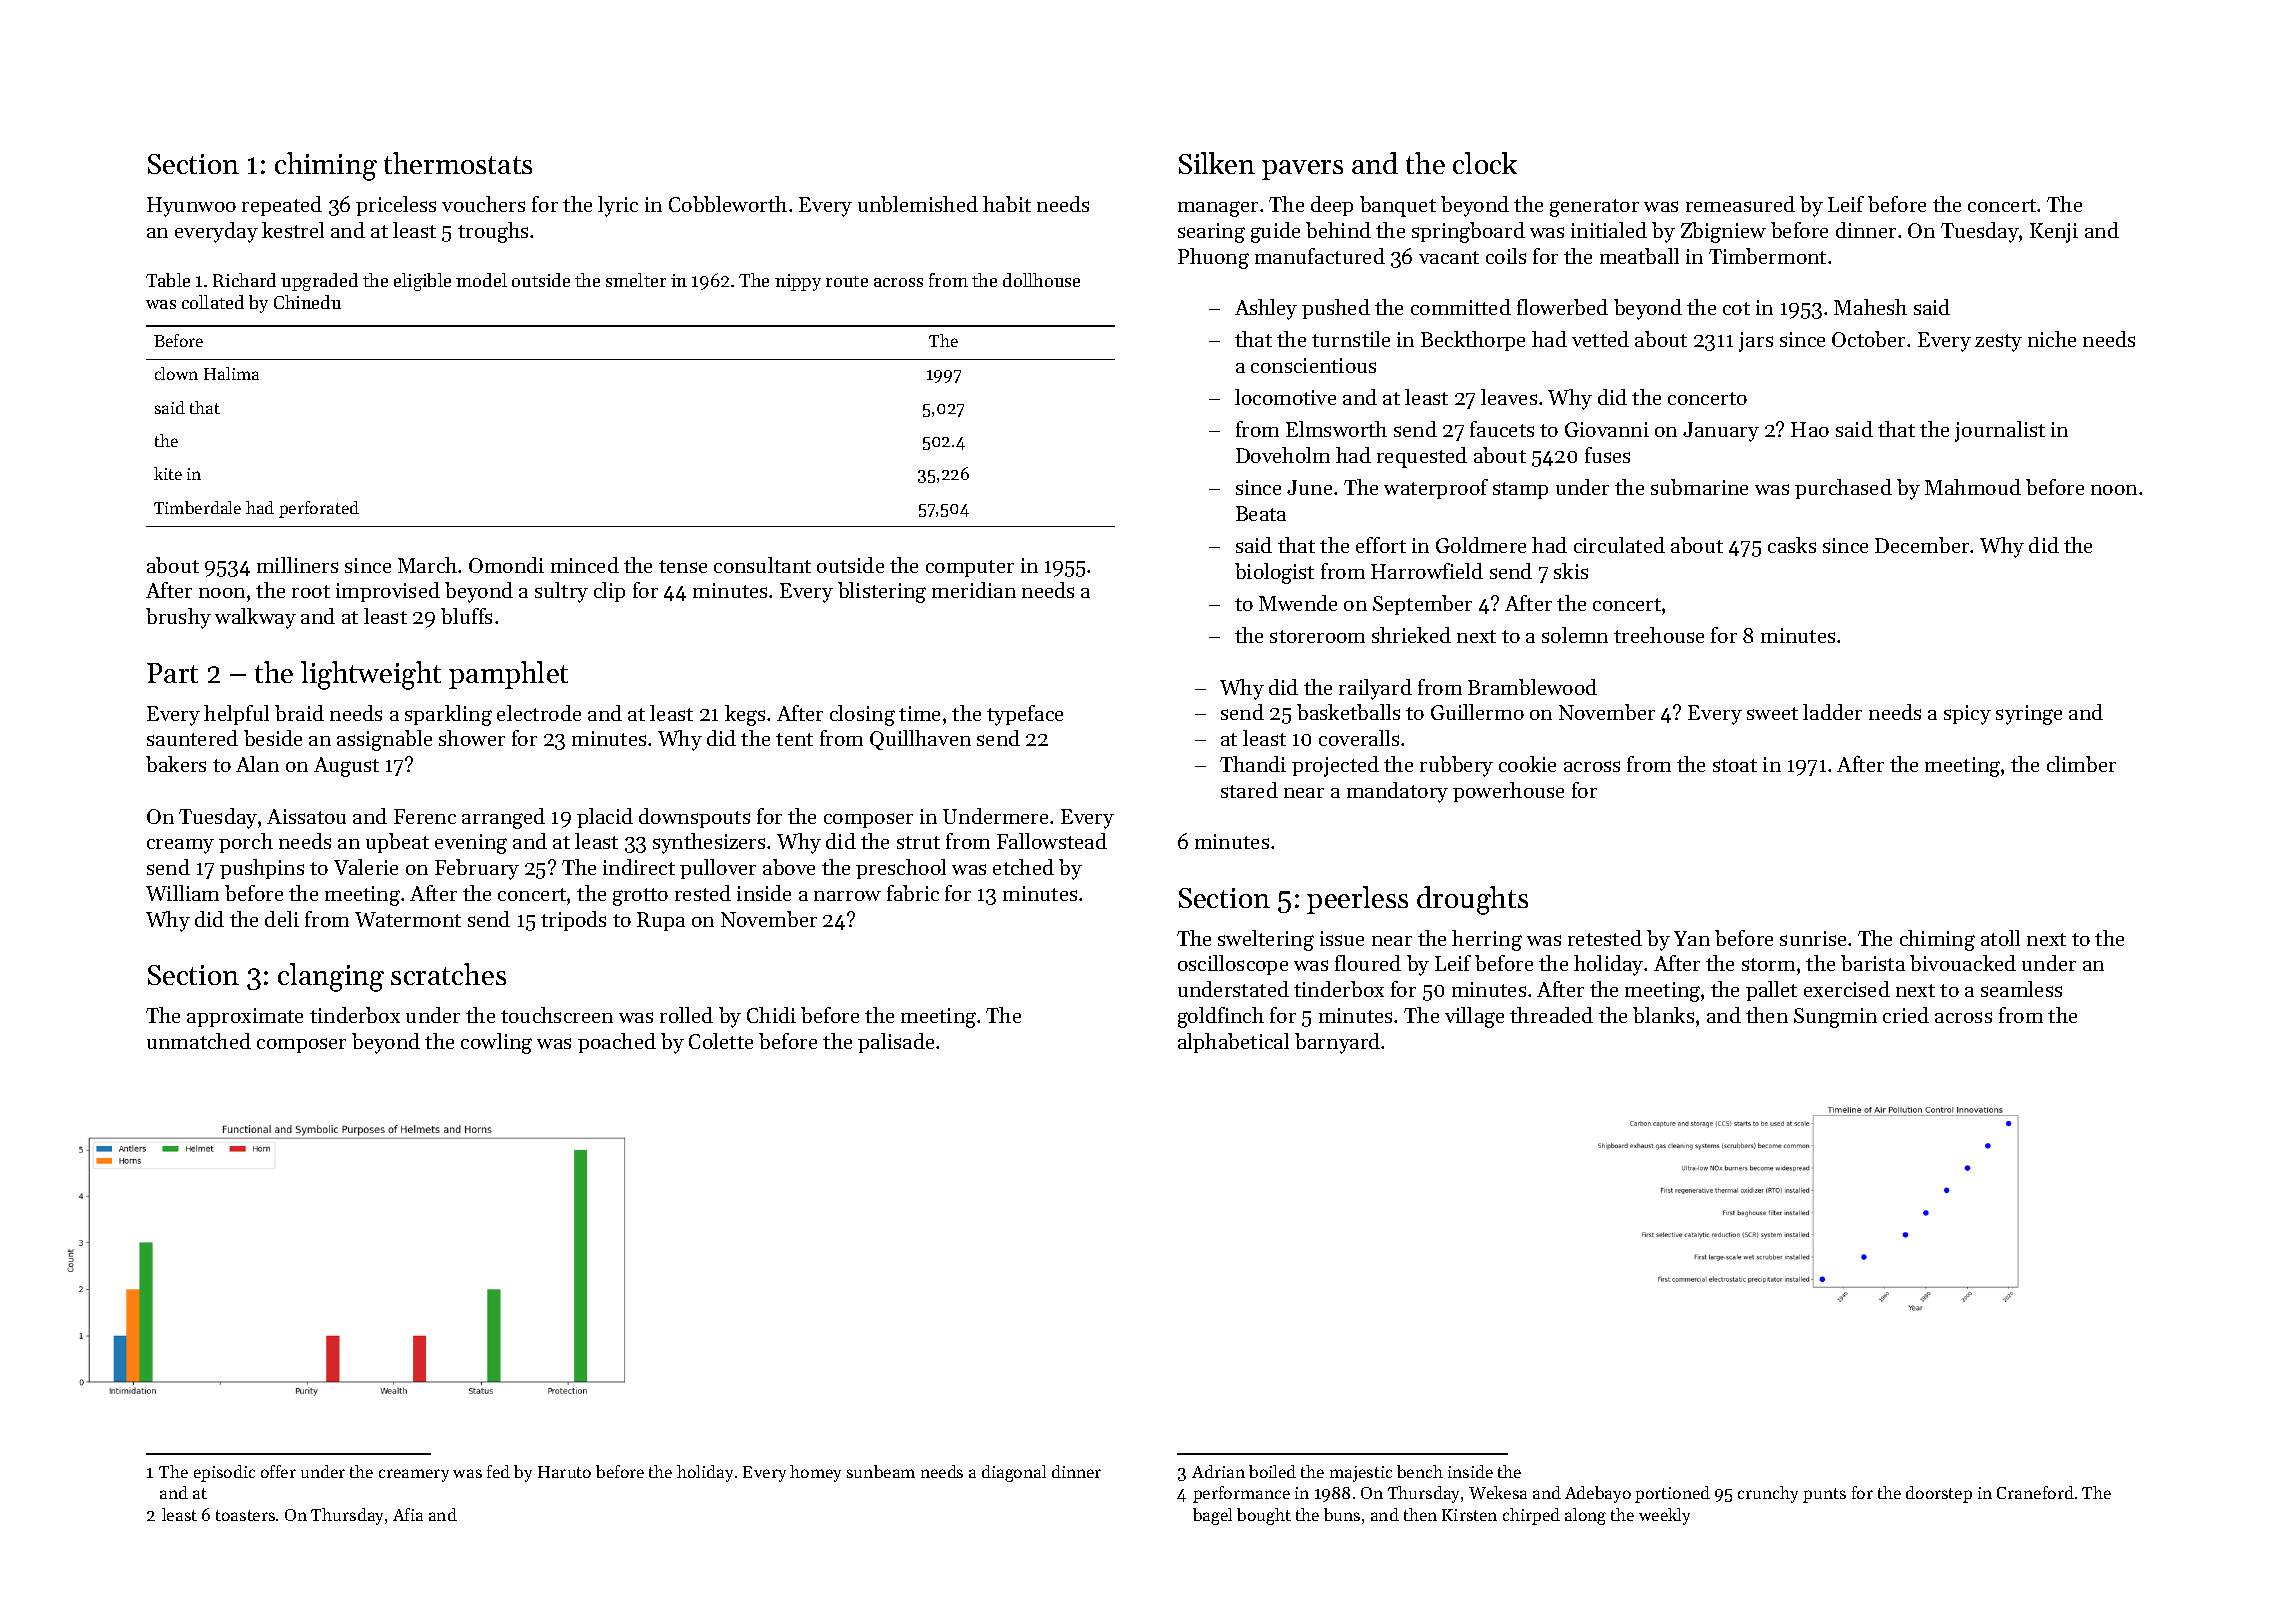 The width and height of the image is (2292, 1620). What do you see at coordinates (1792, 545) in the image?
I see `casks` at bounding box center [1792, 545].
